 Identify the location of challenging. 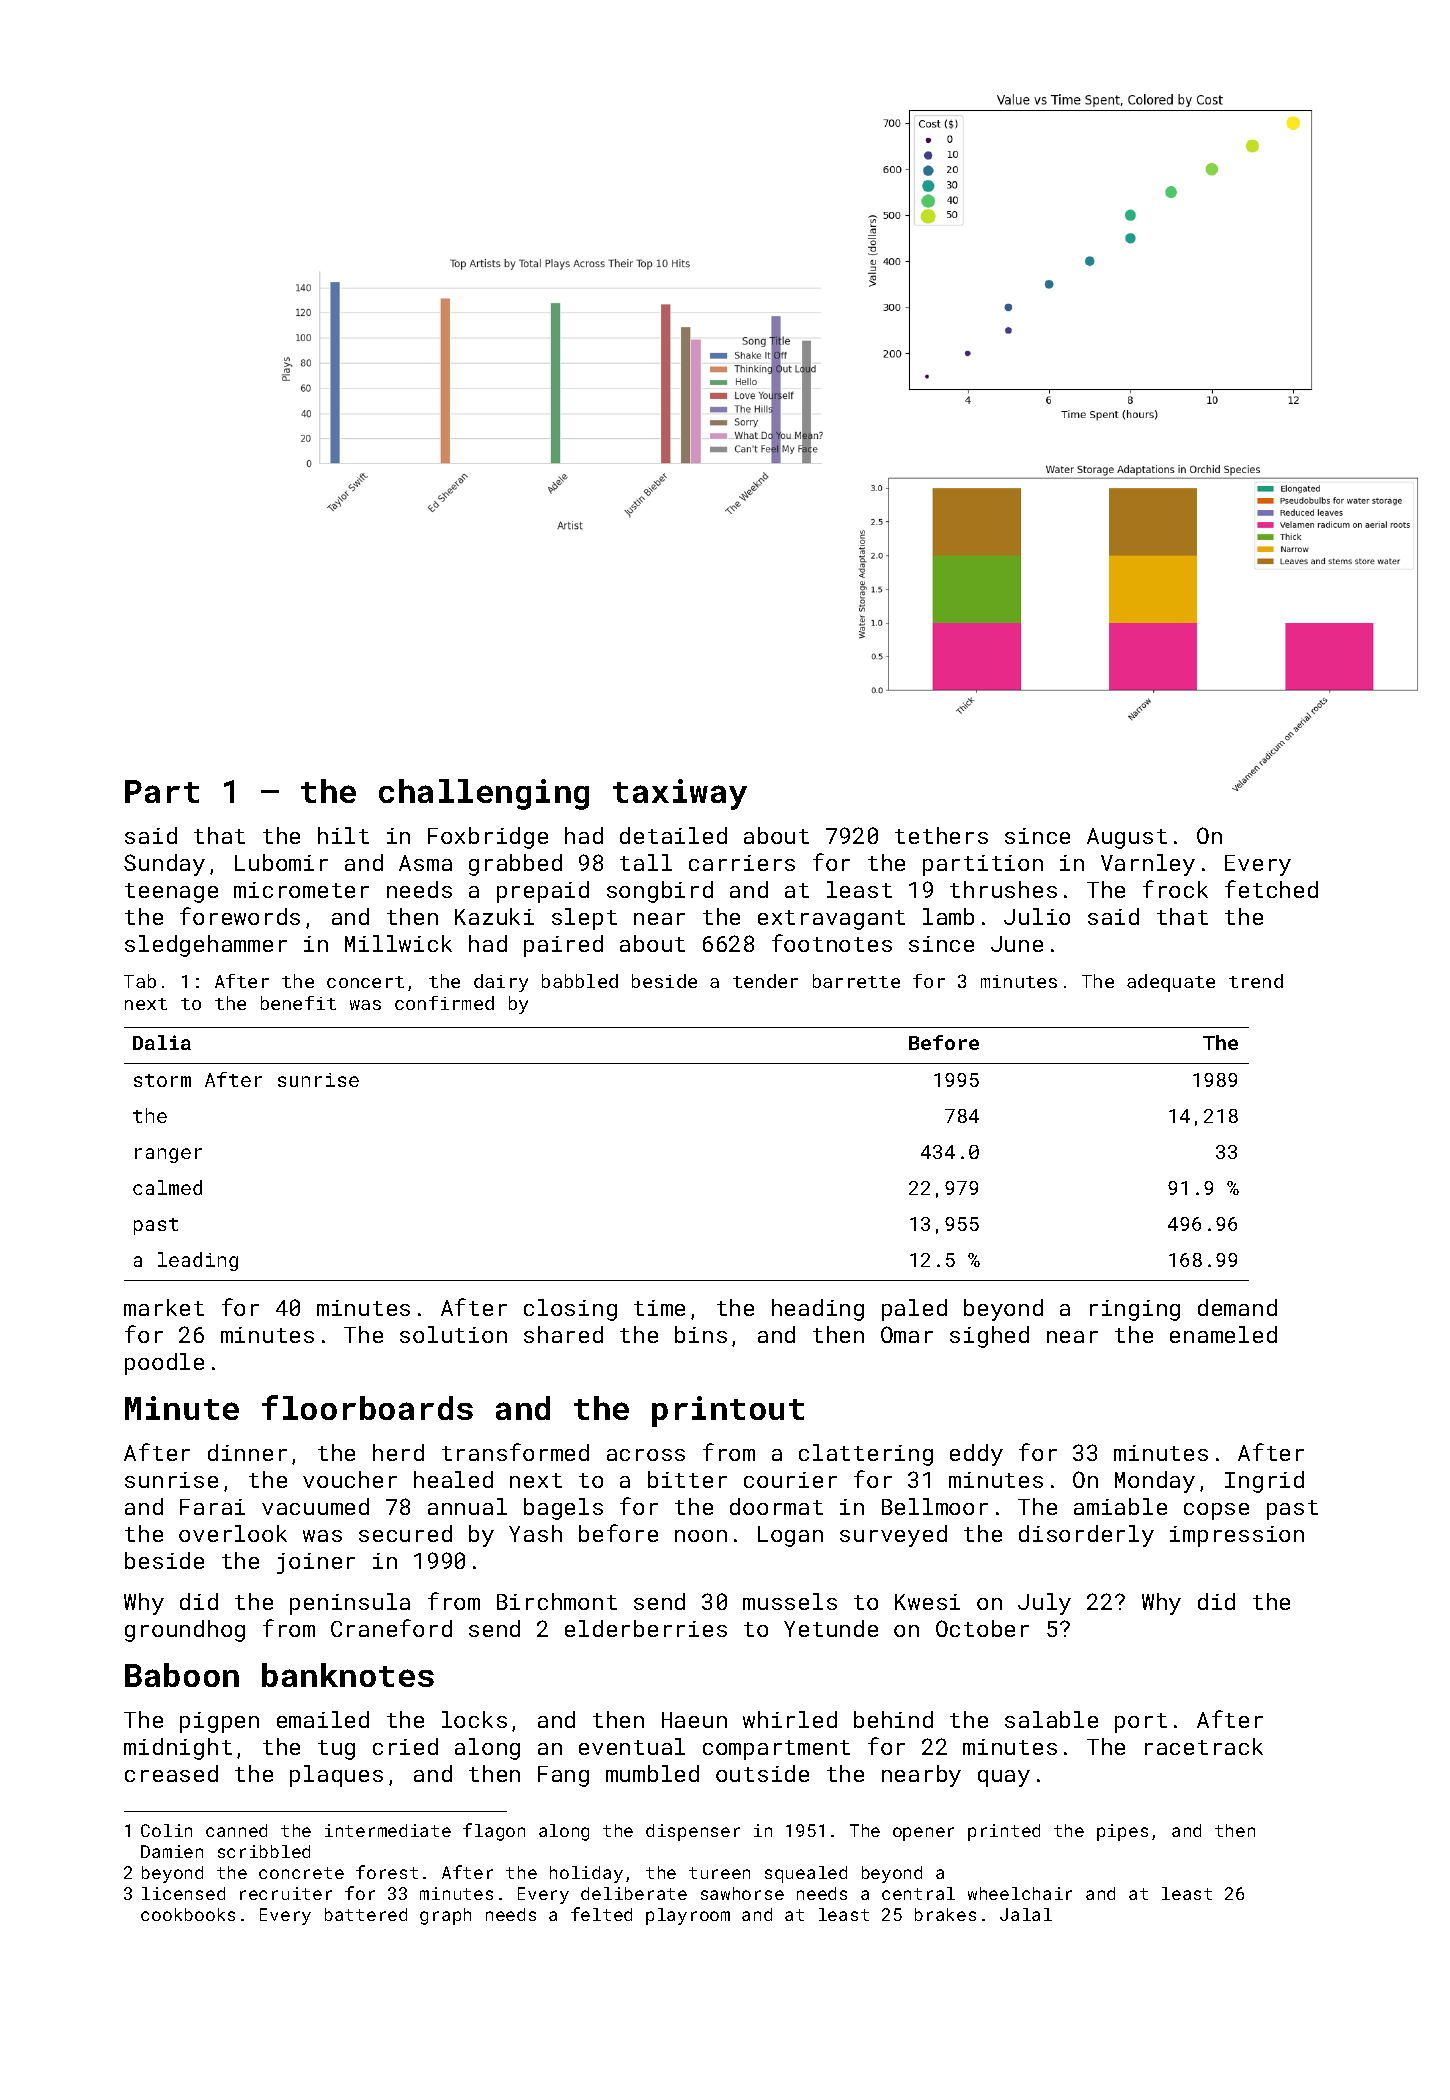
(484, 794).
